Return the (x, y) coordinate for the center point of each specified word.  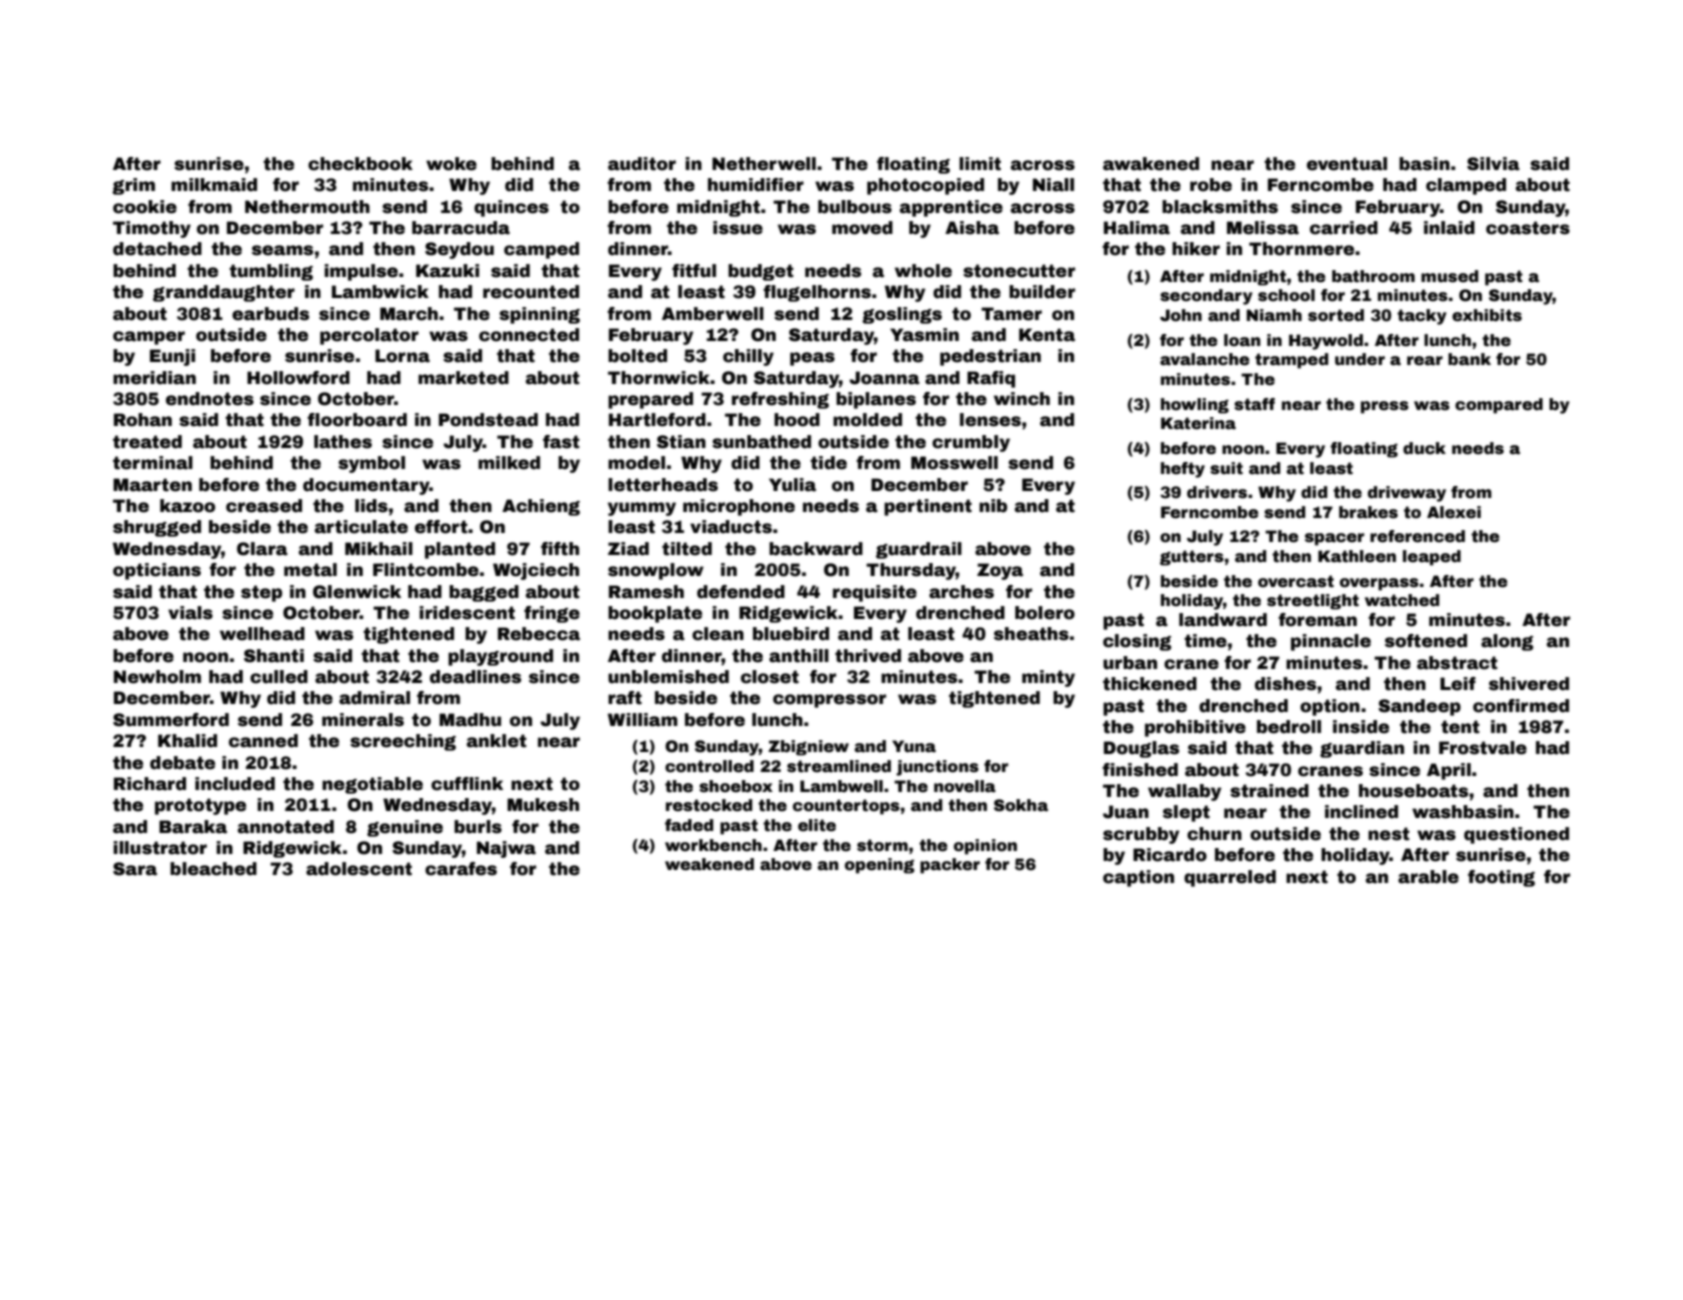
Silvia (1493, 164)
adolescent (359, 869)
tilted (687, 549)
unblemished (668, 677)
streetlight (1313, 602)
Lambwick (380, 292)
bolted (637, 356)
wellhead (262, 634)
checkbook (360, 164)
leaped (1432, 558)
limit (980, 164)
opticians (157, 571)
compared (1499, 406)
